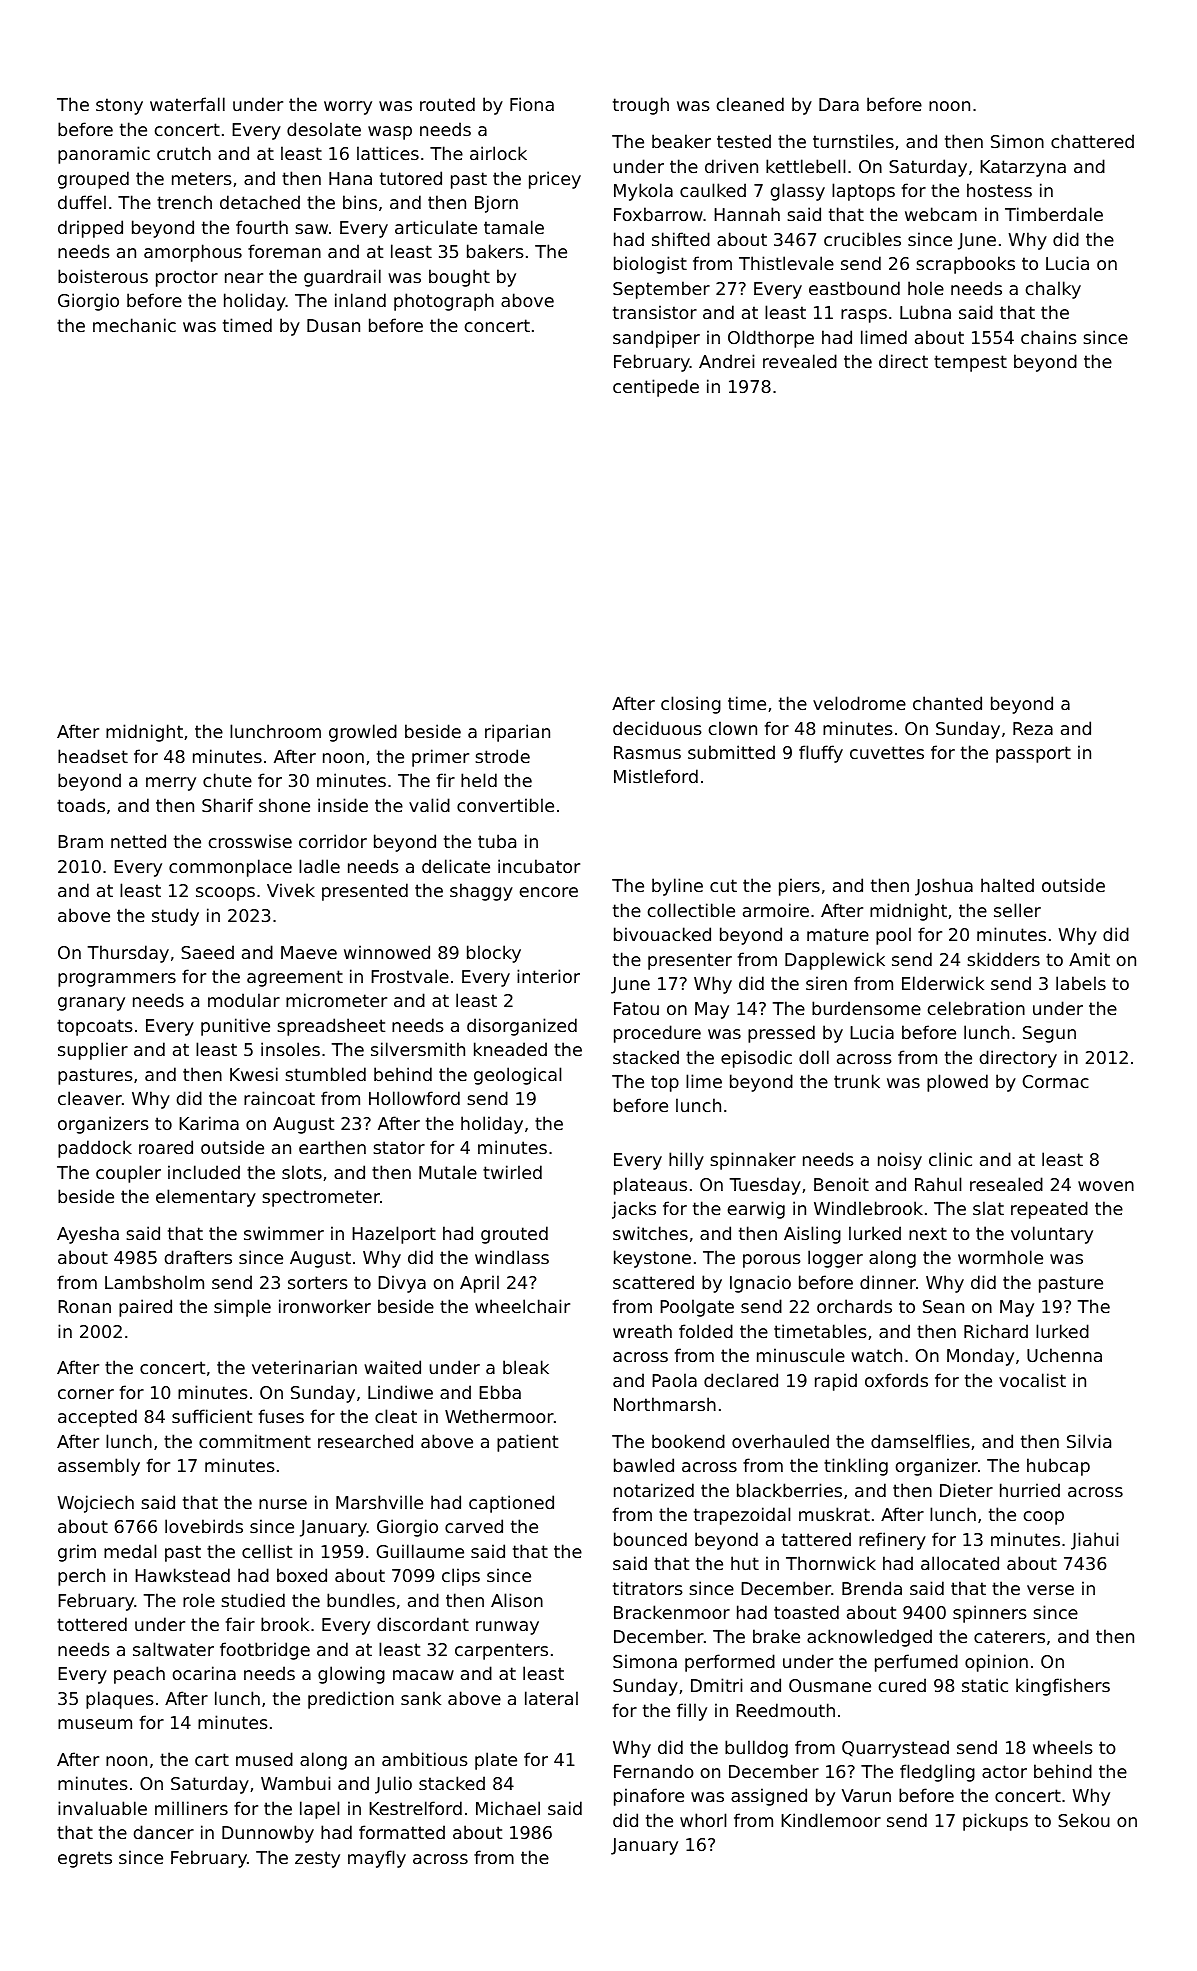 The width and height of the image is (1197, 1971). I want to click on peach, so click(139, 1675).
